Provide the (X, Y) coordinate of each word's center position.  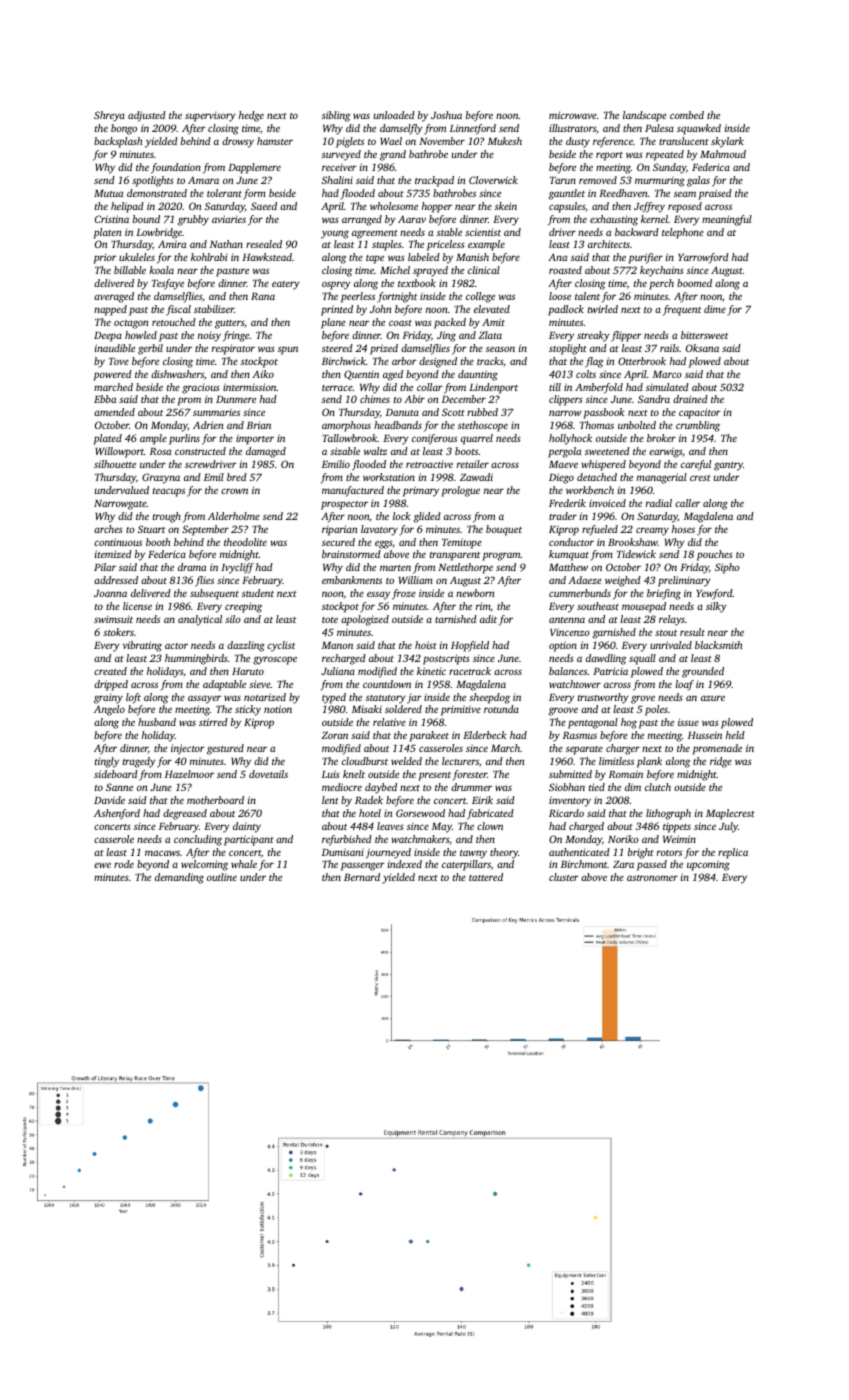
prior (105, 258)
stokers (118, 632)
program (501, 556)
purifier (645, 258)
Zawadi (476, 477)
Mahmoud (723, 154)
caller (687, 503)
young (335, 234)
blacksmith (718, 645)
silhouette (115, 464)
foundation (176, 168)
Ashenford (117, 814)
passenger (363, 866)
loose (560, 296)
